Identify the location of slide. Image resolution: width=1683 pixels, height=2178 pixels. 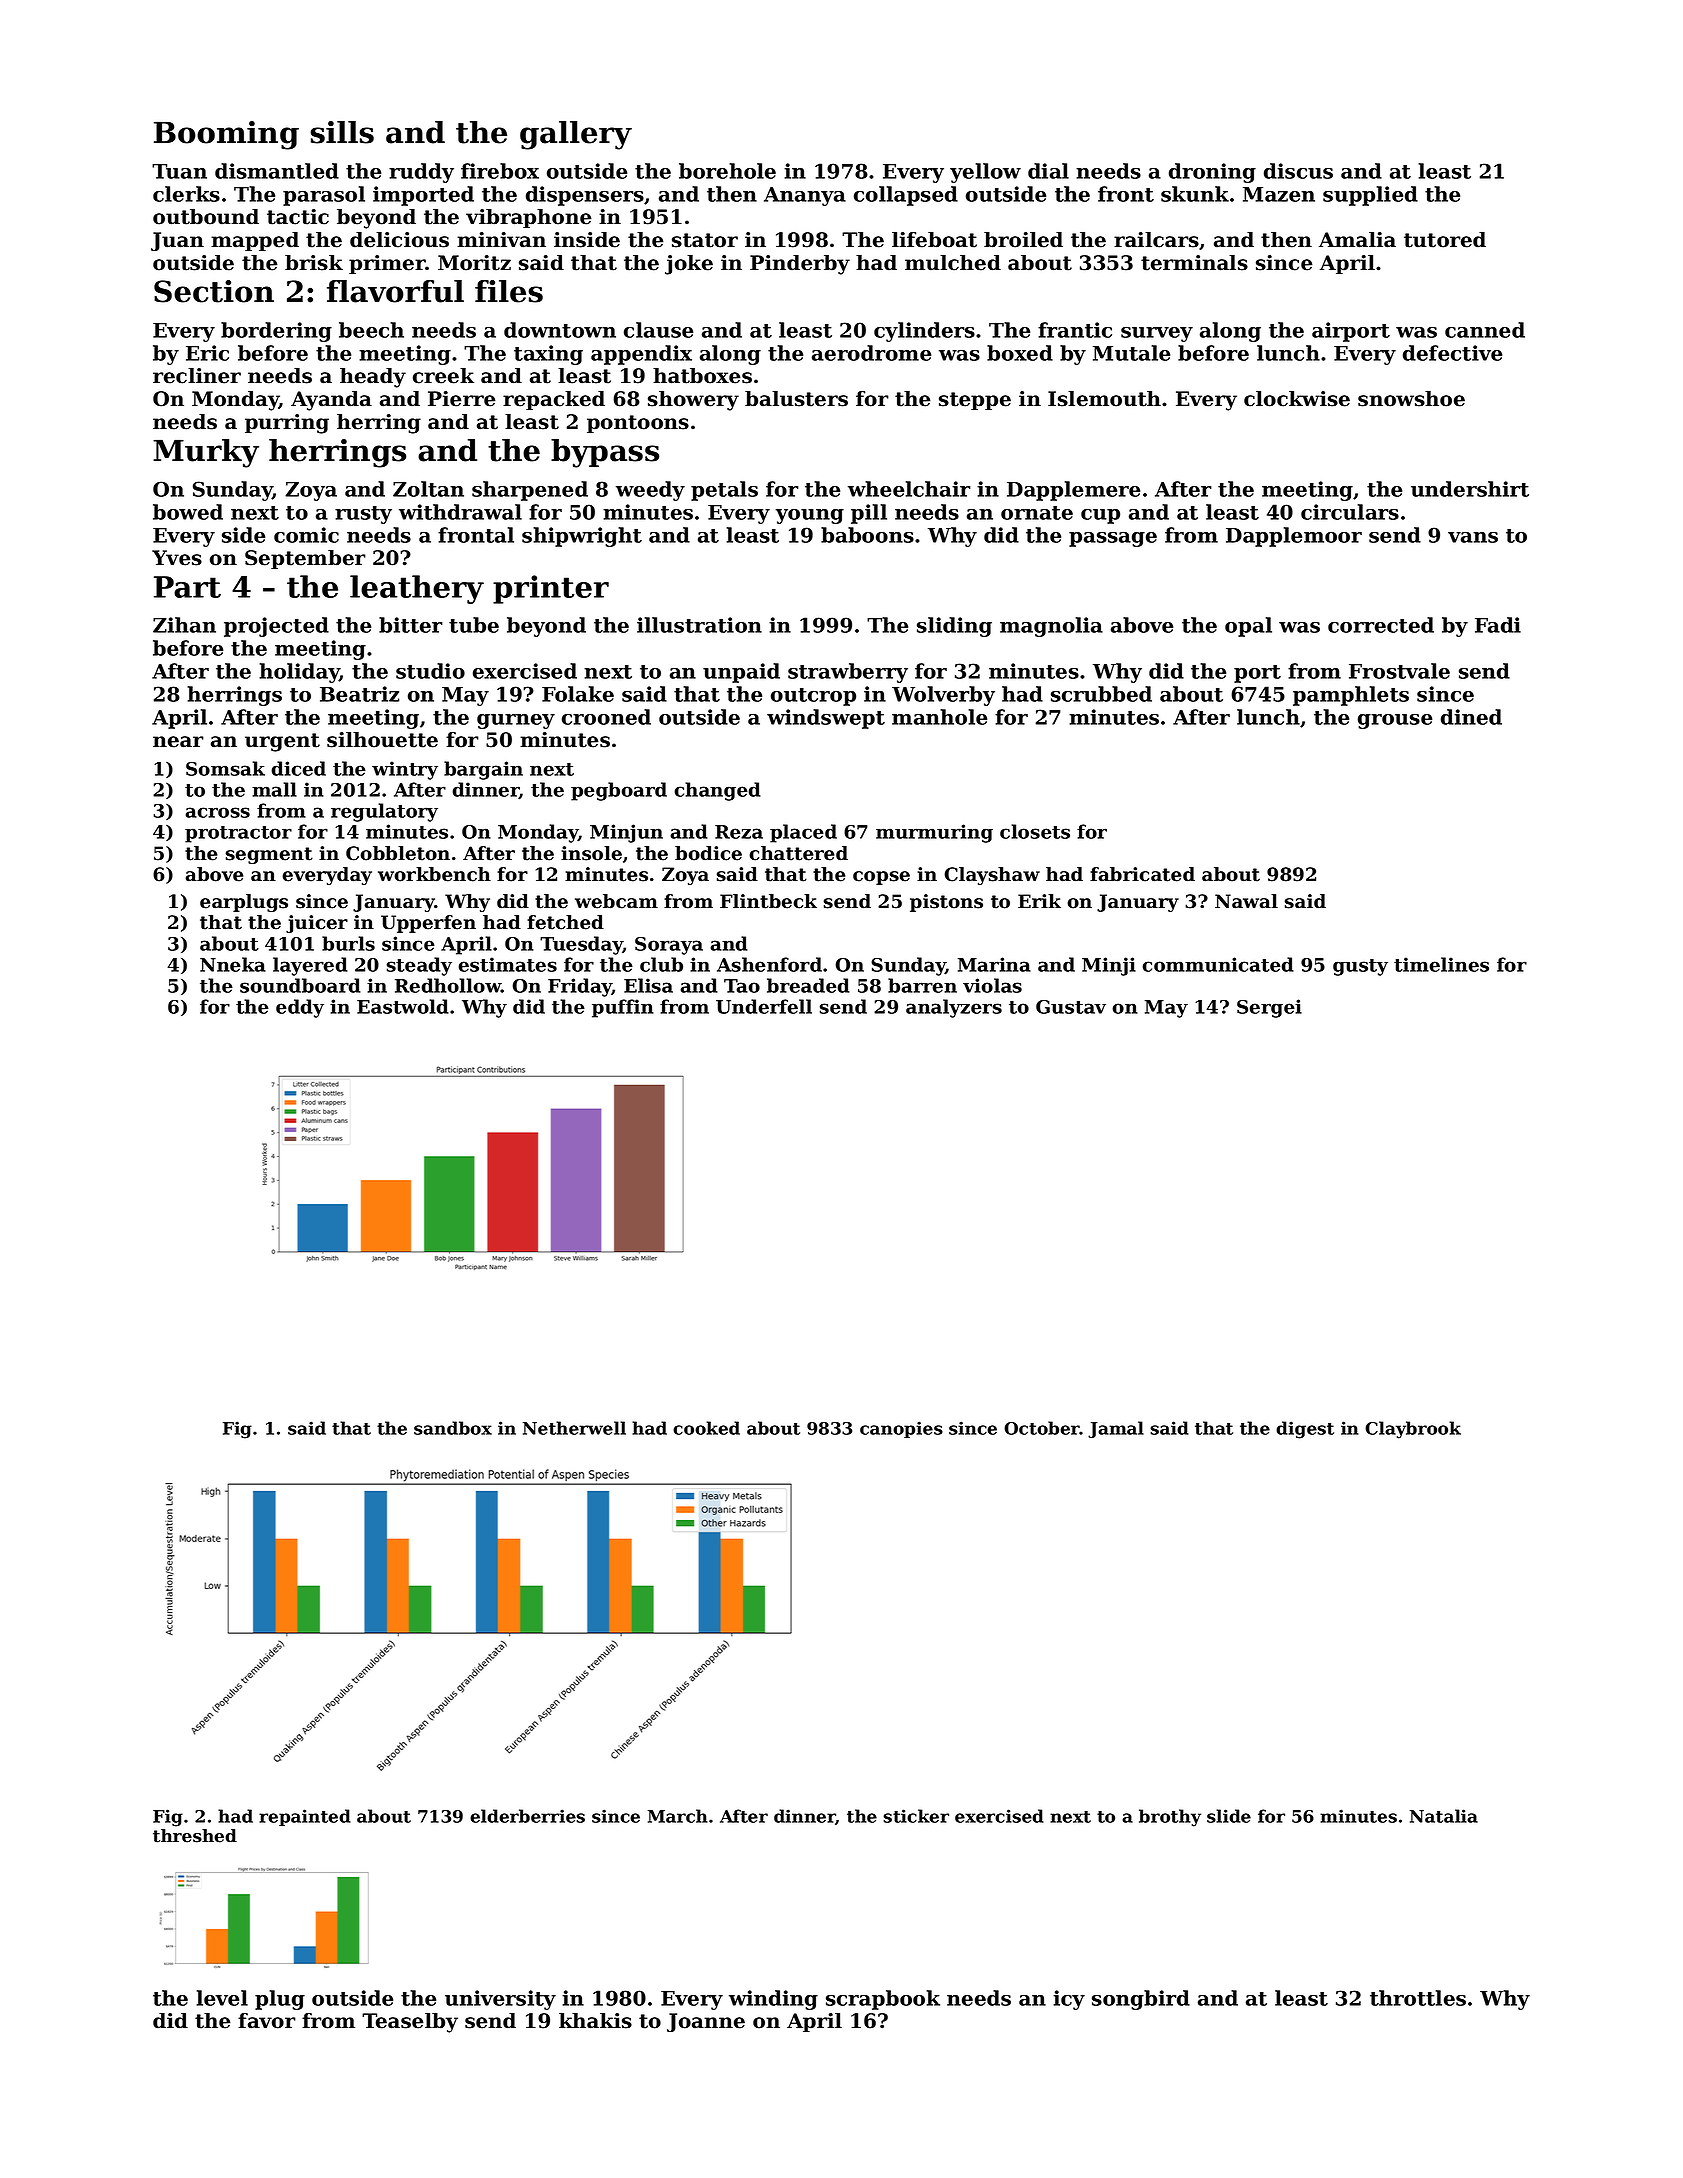
(1229, 1816).
